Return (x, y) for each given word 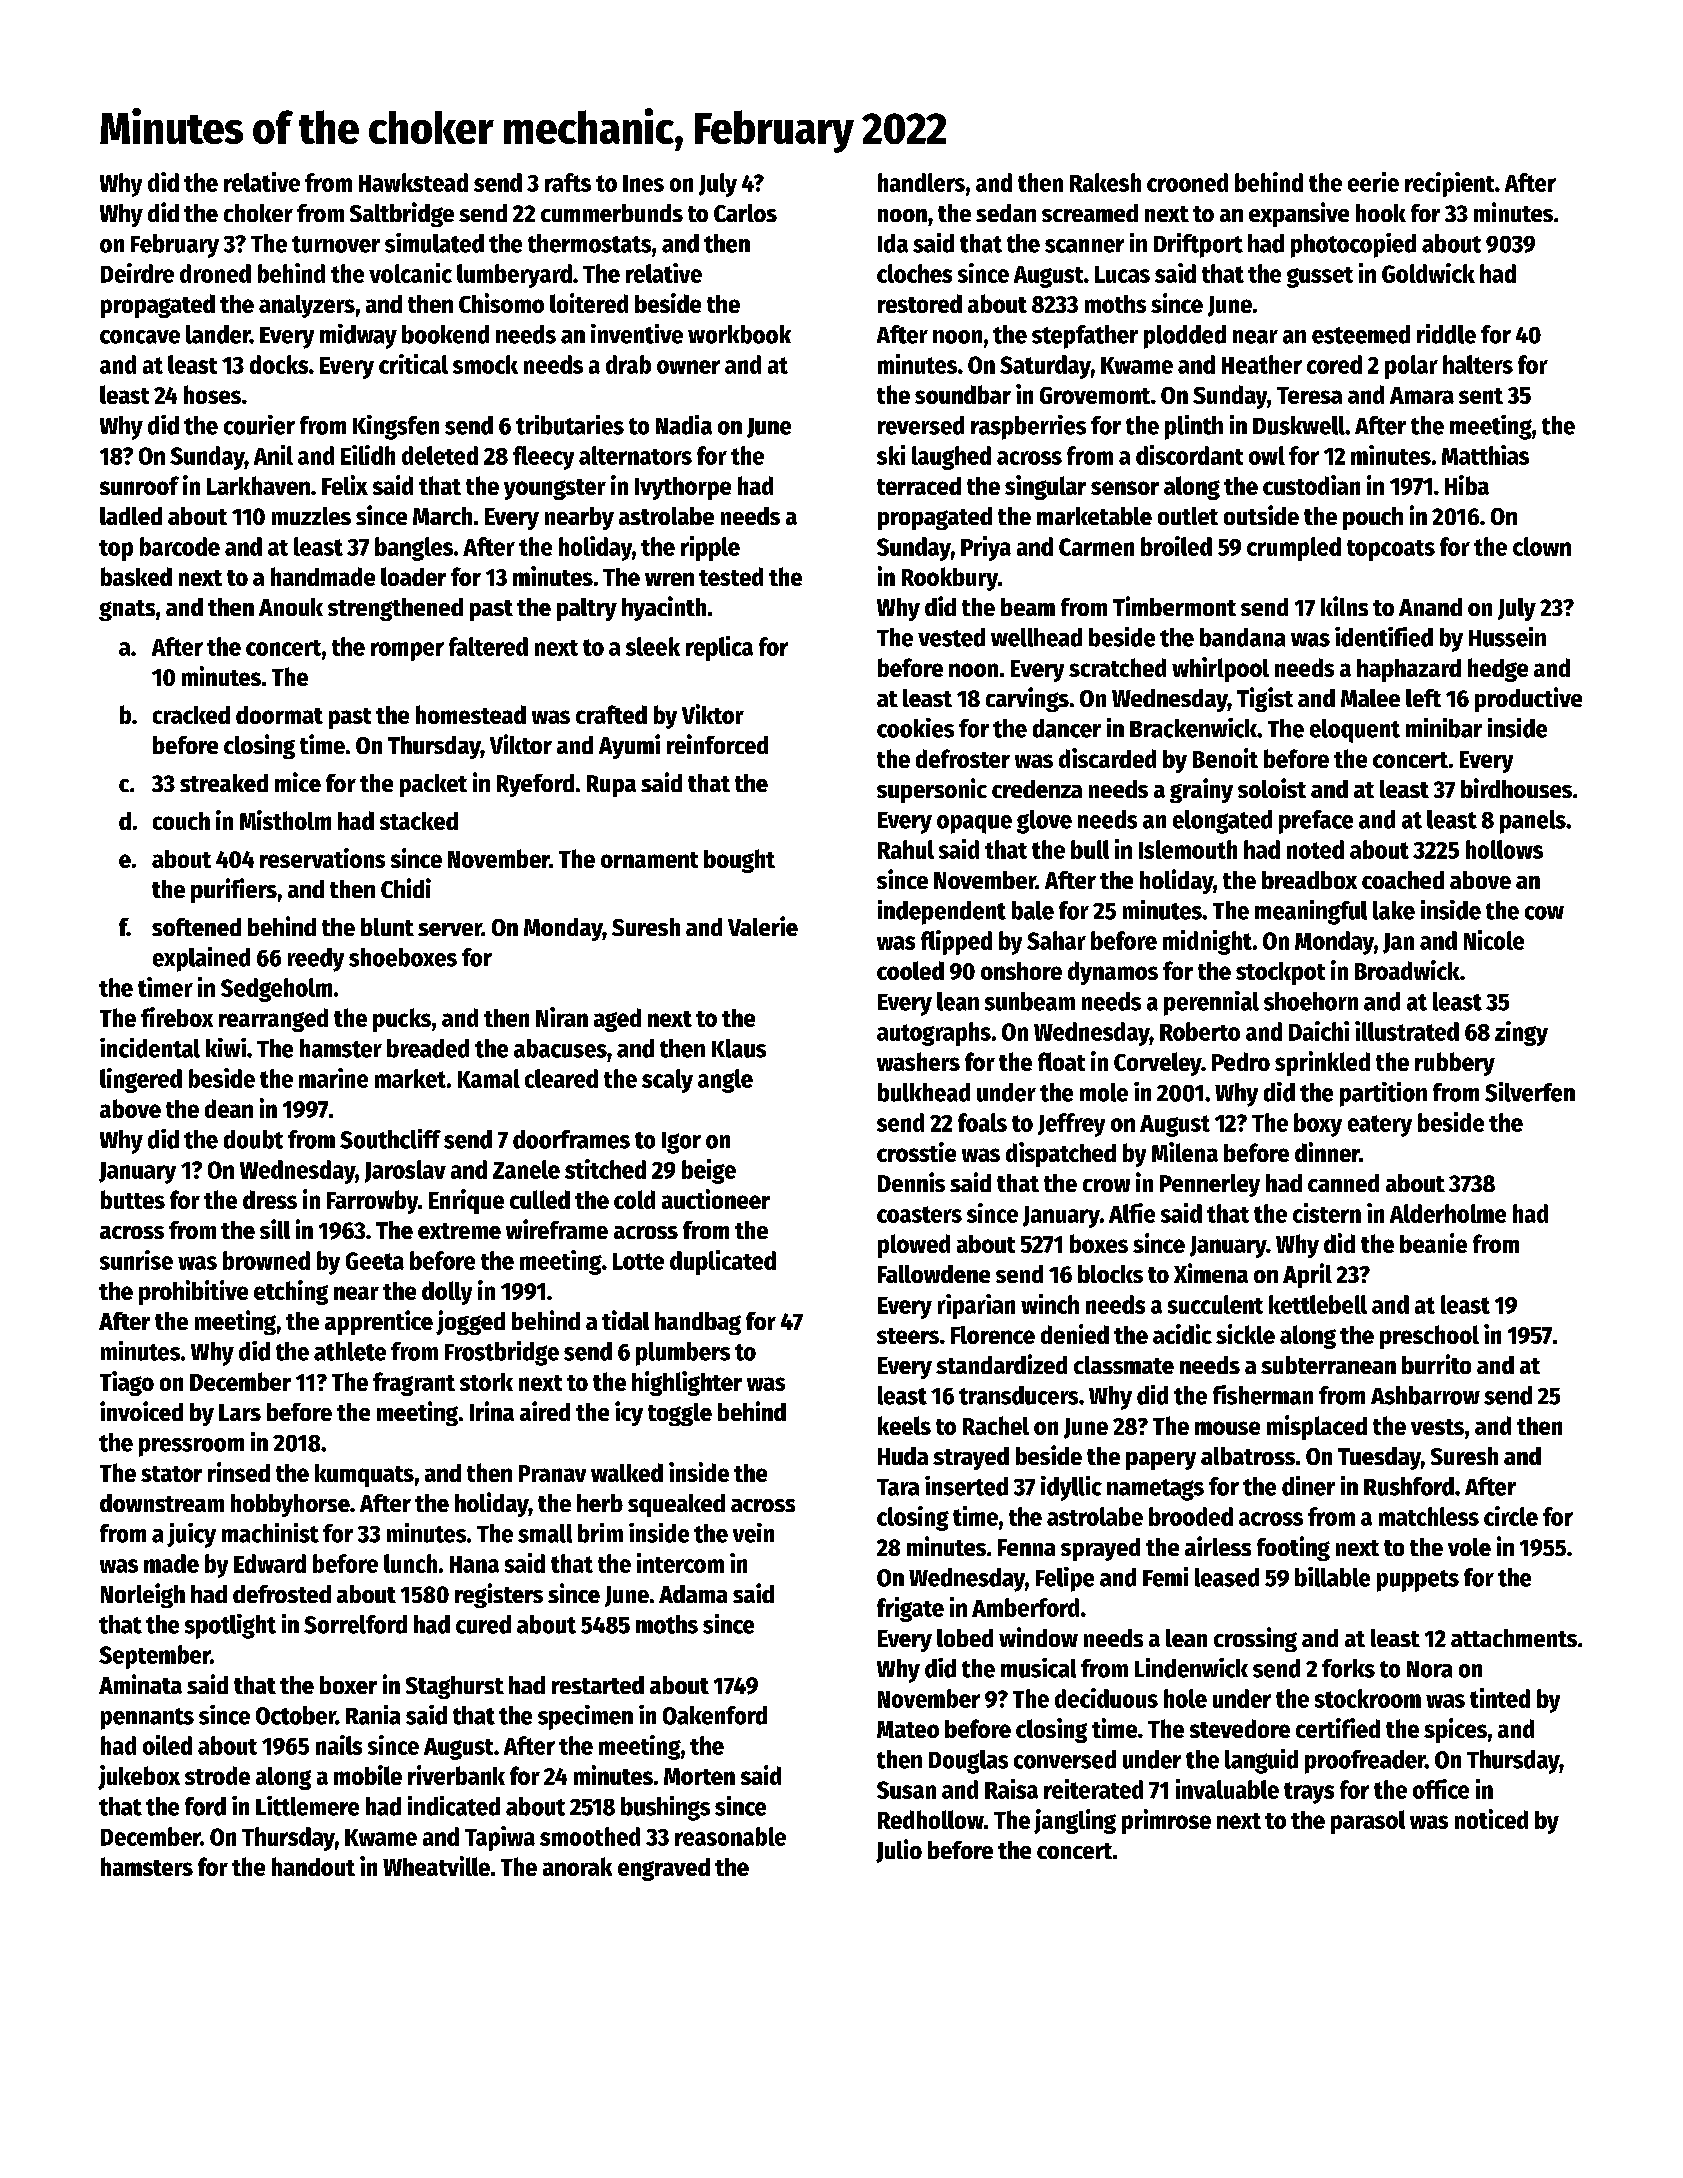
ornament (649, 860)
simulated (434, 243)
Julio (899, 1851)
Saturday (1045, 367)
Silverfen (1530, 1092)
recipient (1449, 184)
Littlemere (307, 1806)
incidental (150, 1048)
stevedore (1240, 1728)
